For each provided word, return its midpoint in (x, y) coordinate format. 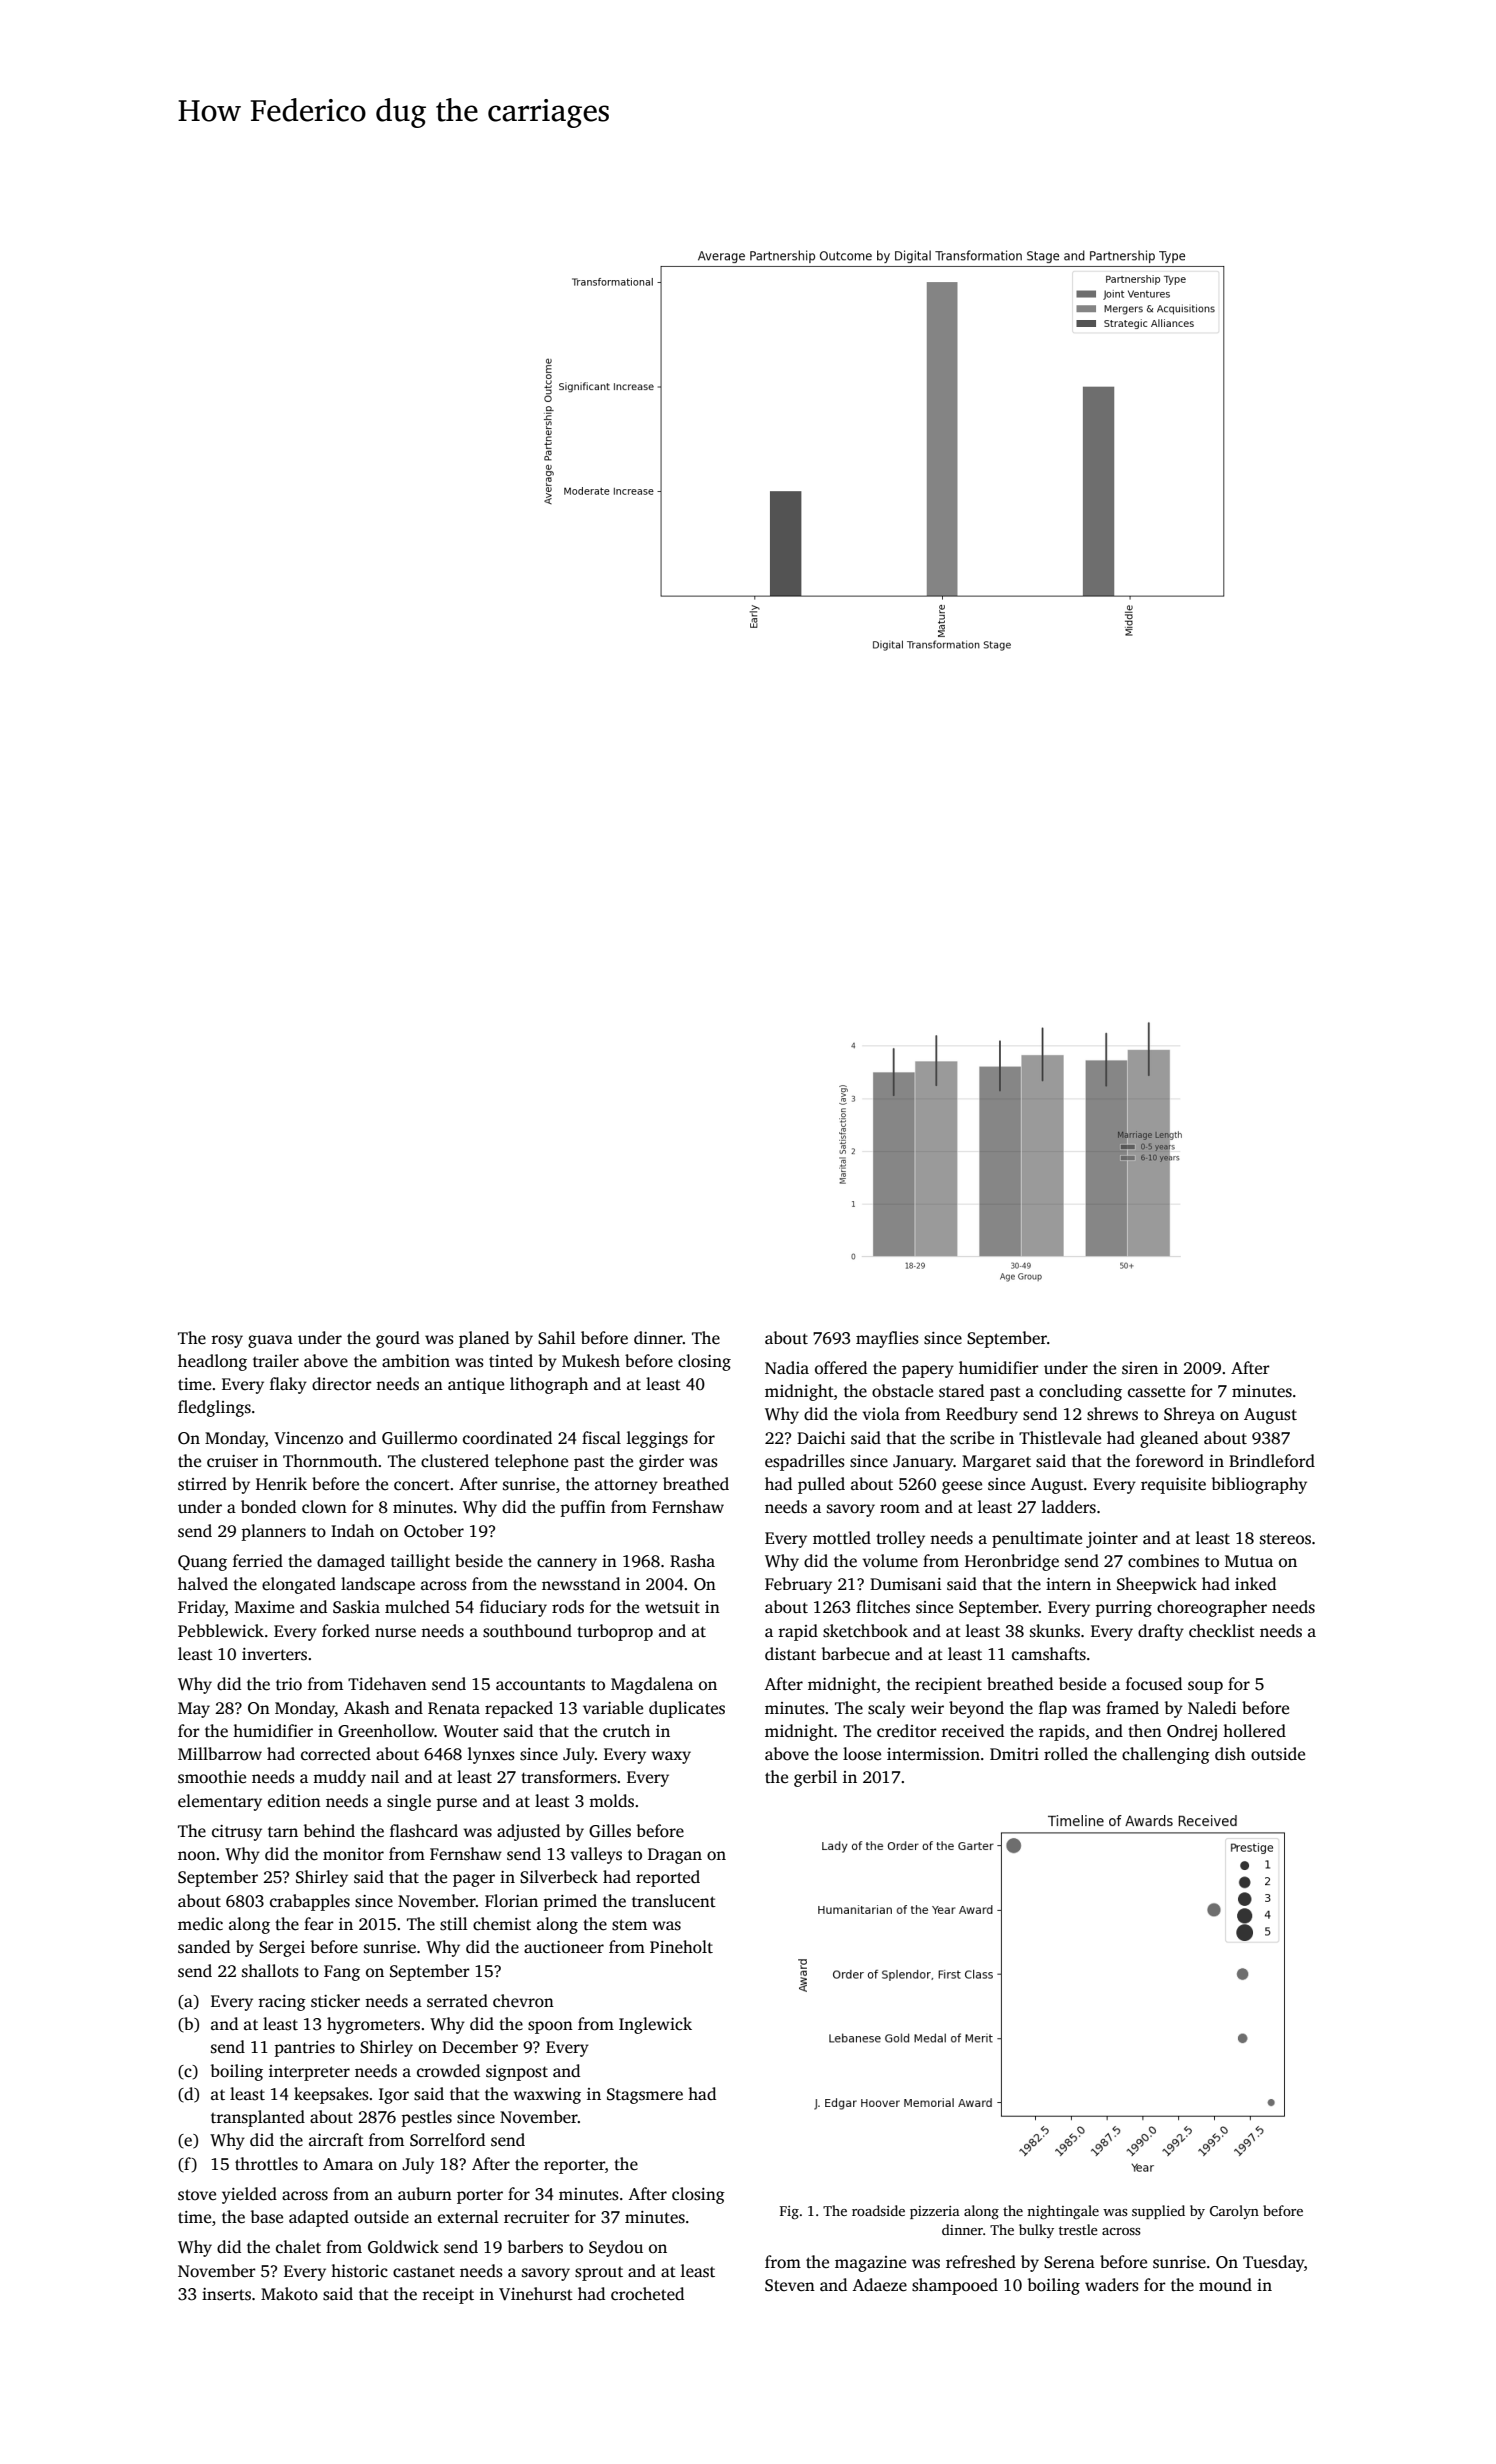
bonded (268, 1507)
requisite (1173, 1486)
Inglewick (655, 2025)
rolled (1066, 1754)
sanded (204, 1947)
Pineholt (681, 1947)
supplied (1158, 2212)
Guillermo (419, 1438)
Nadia (787, 1368)
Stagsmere (645, 2096)
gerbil (815, 1778)
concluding (1080, 1392)
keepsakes (331, 2095)
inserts (226, 2294)
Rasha (692, 1561)
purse (457, 1804)
